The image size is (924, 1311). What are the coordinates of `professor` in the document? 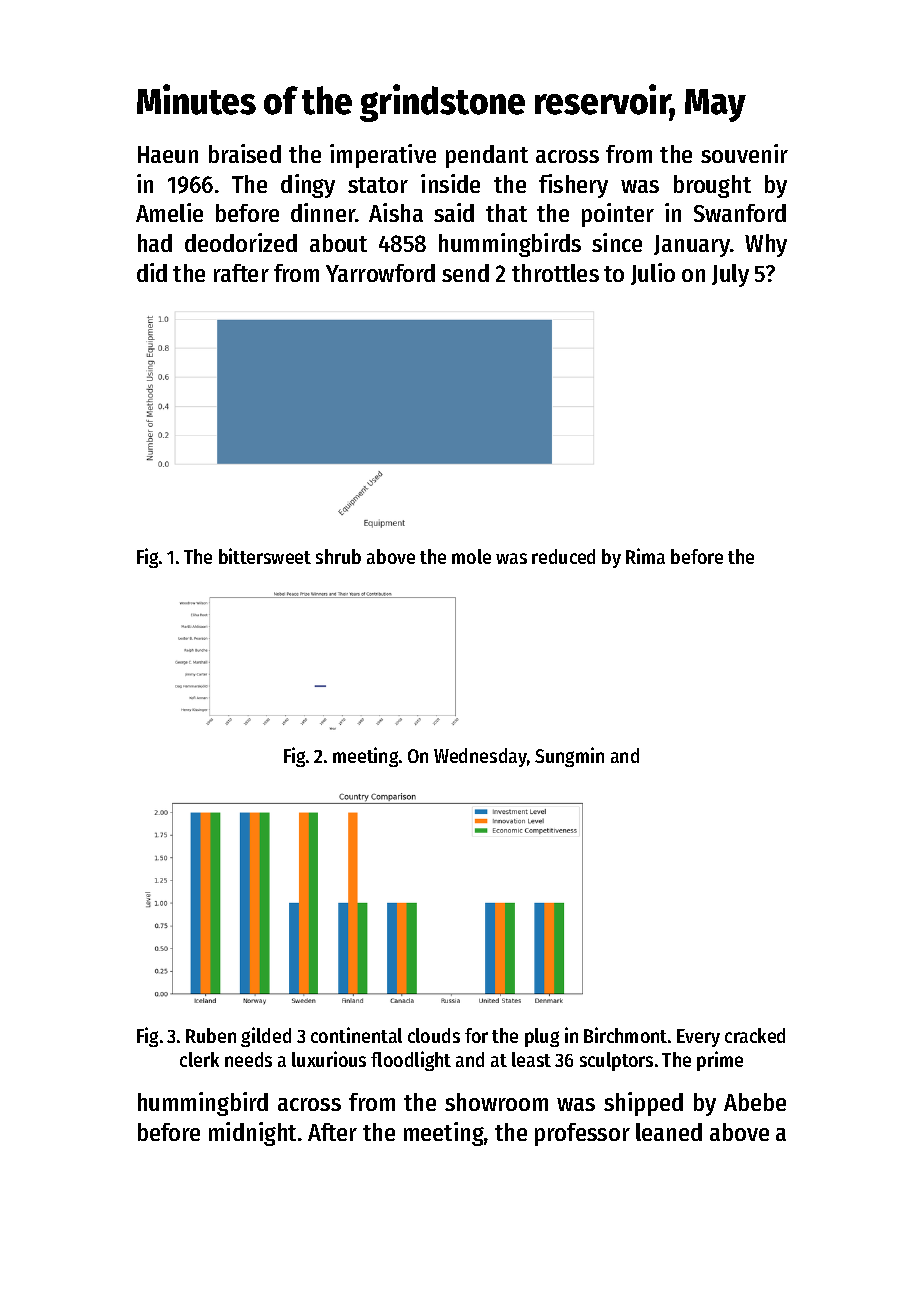 It's located at (582, 1134).
